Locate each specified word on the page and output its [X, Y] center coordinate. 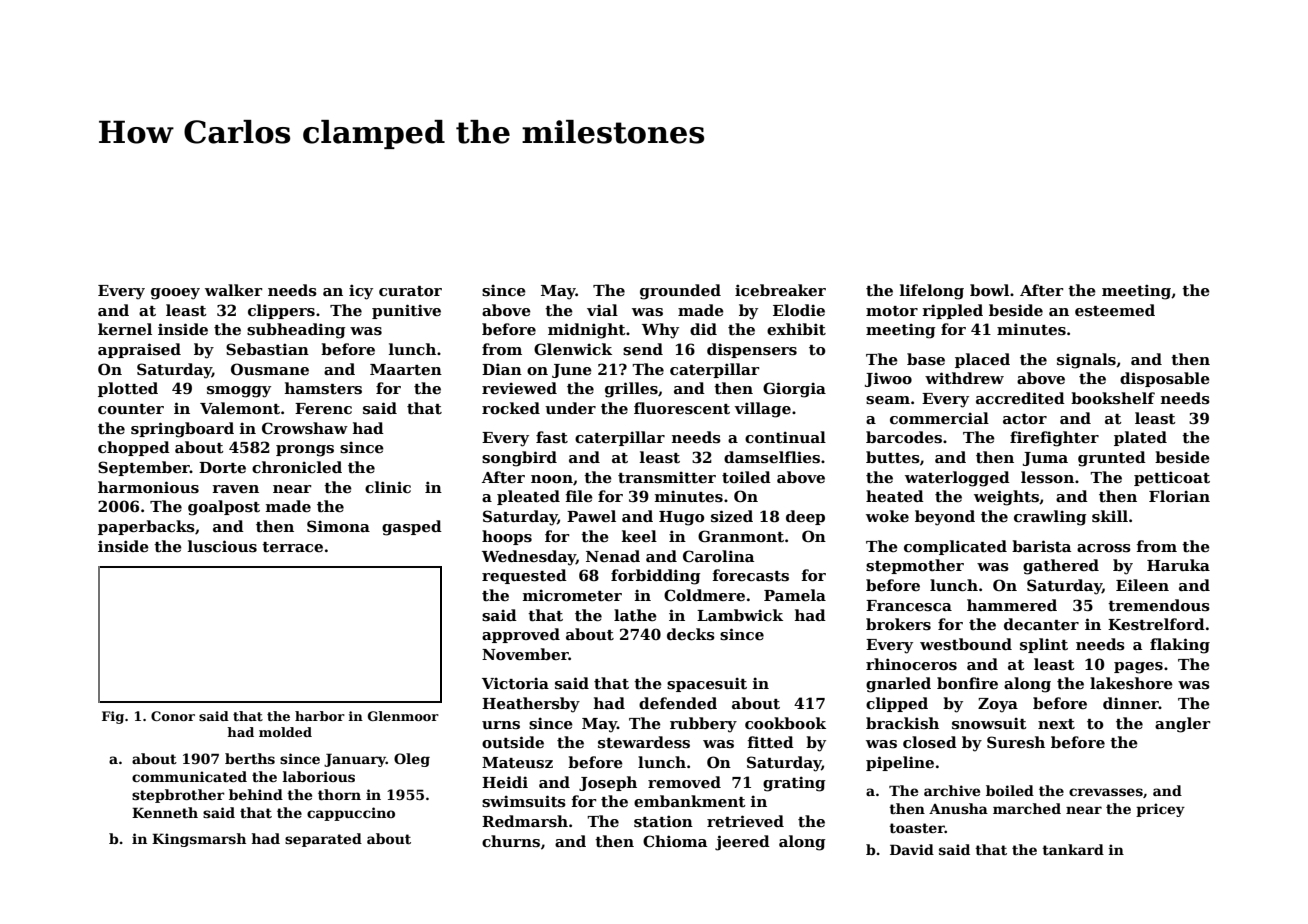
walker [233, 290]
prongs [305, 451]
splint [1044, 645]
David [912, 849]
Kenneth [165, 812]
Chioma [675, 841]
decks [691, 634]
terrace [292, 547]
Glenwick [573, 349]
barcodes [904, 437]
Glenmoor [403, 716]
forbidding [656, 577]
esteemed [1115, 310]
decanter [1041, 624]
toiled [746, 477]
